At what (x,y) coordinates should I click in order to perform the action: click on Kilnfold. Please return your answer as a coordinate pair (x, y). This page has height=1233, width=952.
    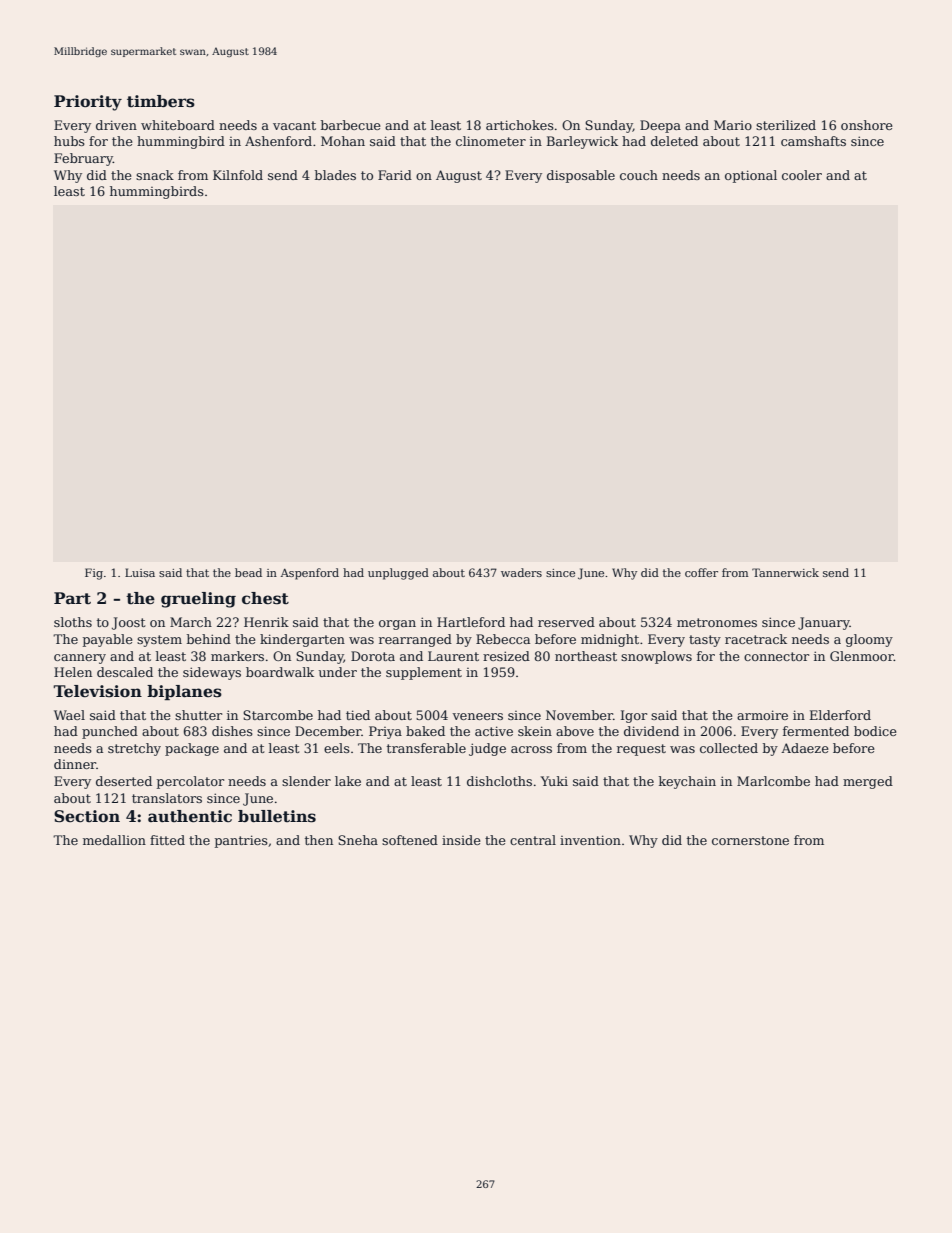
    Looking at the image, I should click on (238, 175).
